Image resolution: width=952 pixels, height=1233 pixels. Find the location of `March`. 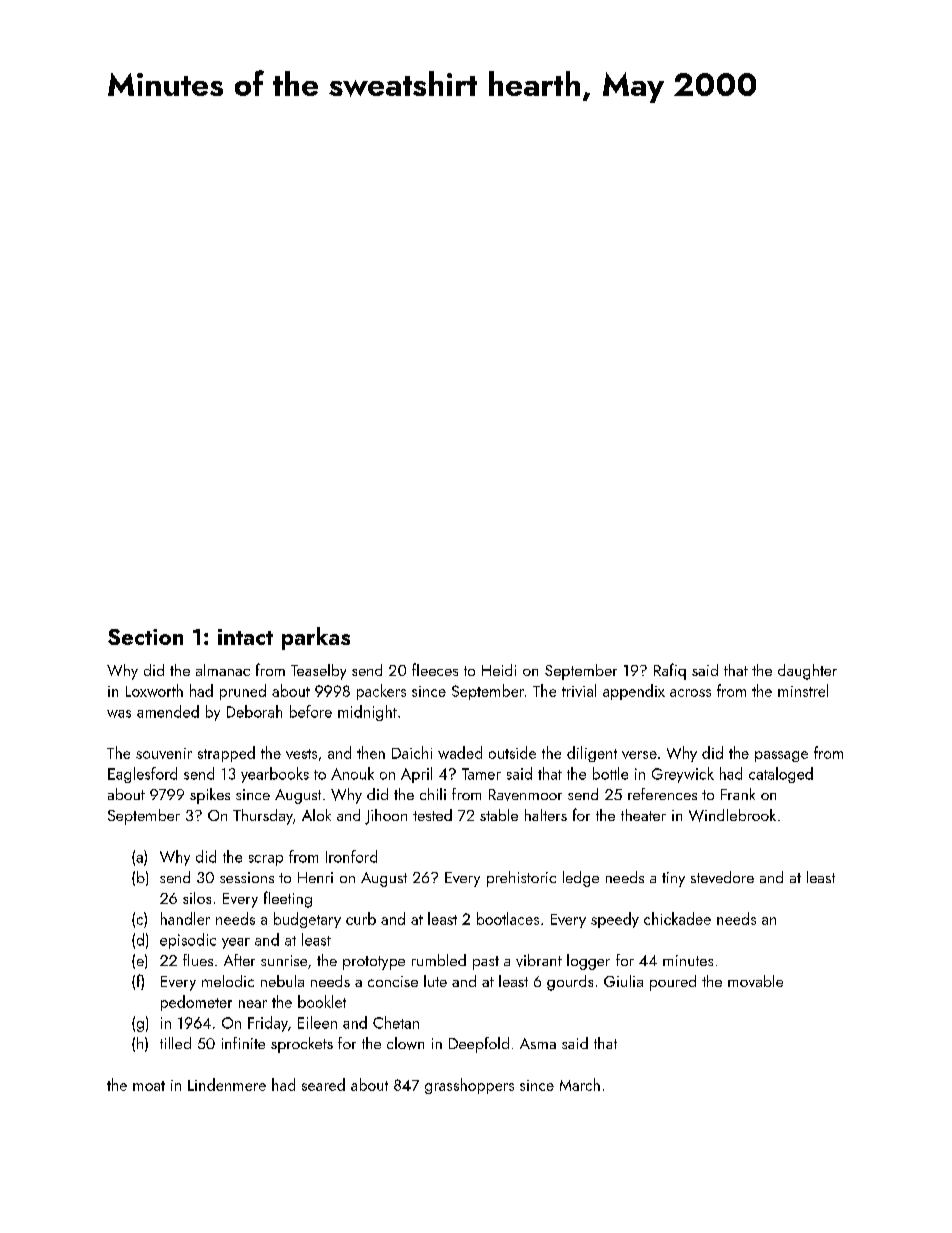

March is located at coordinates (580, 1084).
